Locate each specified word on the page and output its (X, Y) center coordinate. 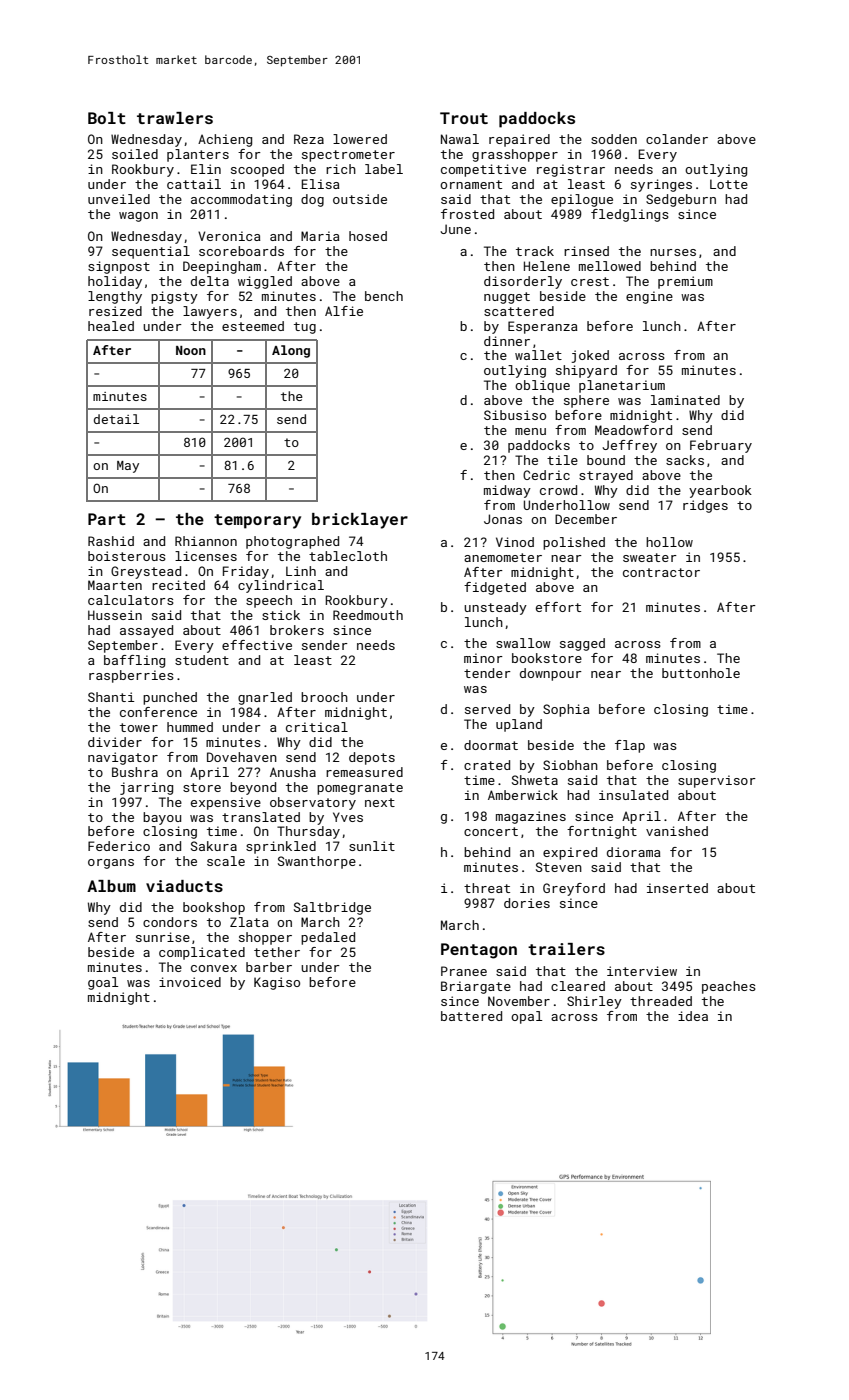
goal (103, 983)
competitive (483, 170)
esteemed (253, 326)
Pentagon (479, 951)
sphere (586, 401)
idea (693, 1016)
